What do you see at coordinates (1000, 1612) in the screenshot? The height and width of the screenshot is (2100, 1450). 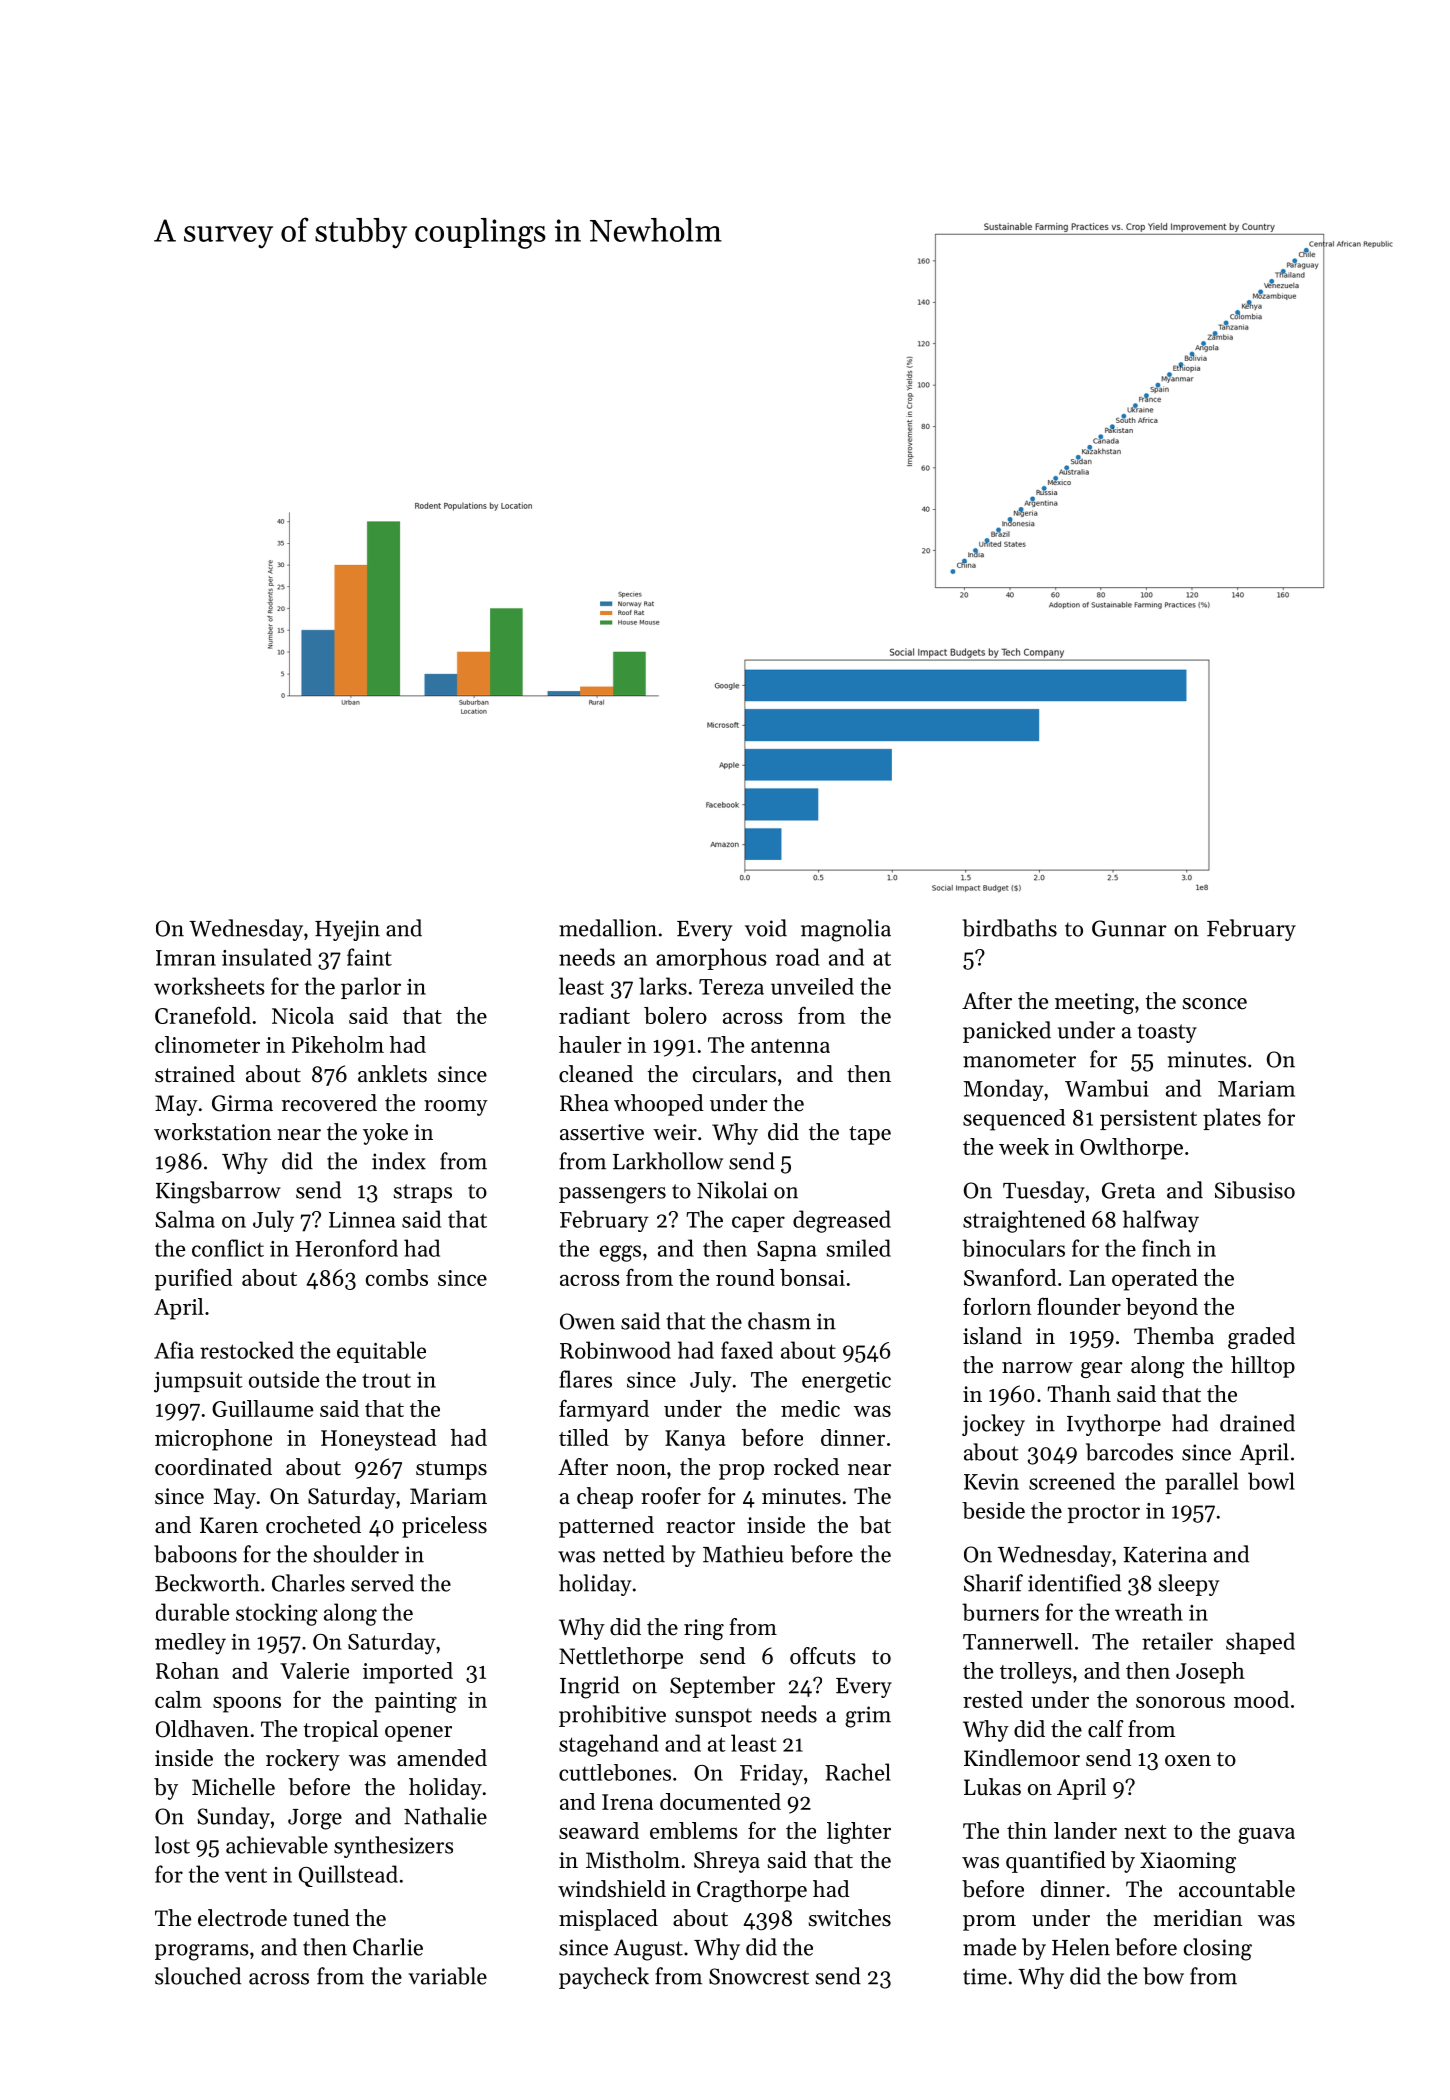 I see `burners` at bounding box center [1000, 1612].
